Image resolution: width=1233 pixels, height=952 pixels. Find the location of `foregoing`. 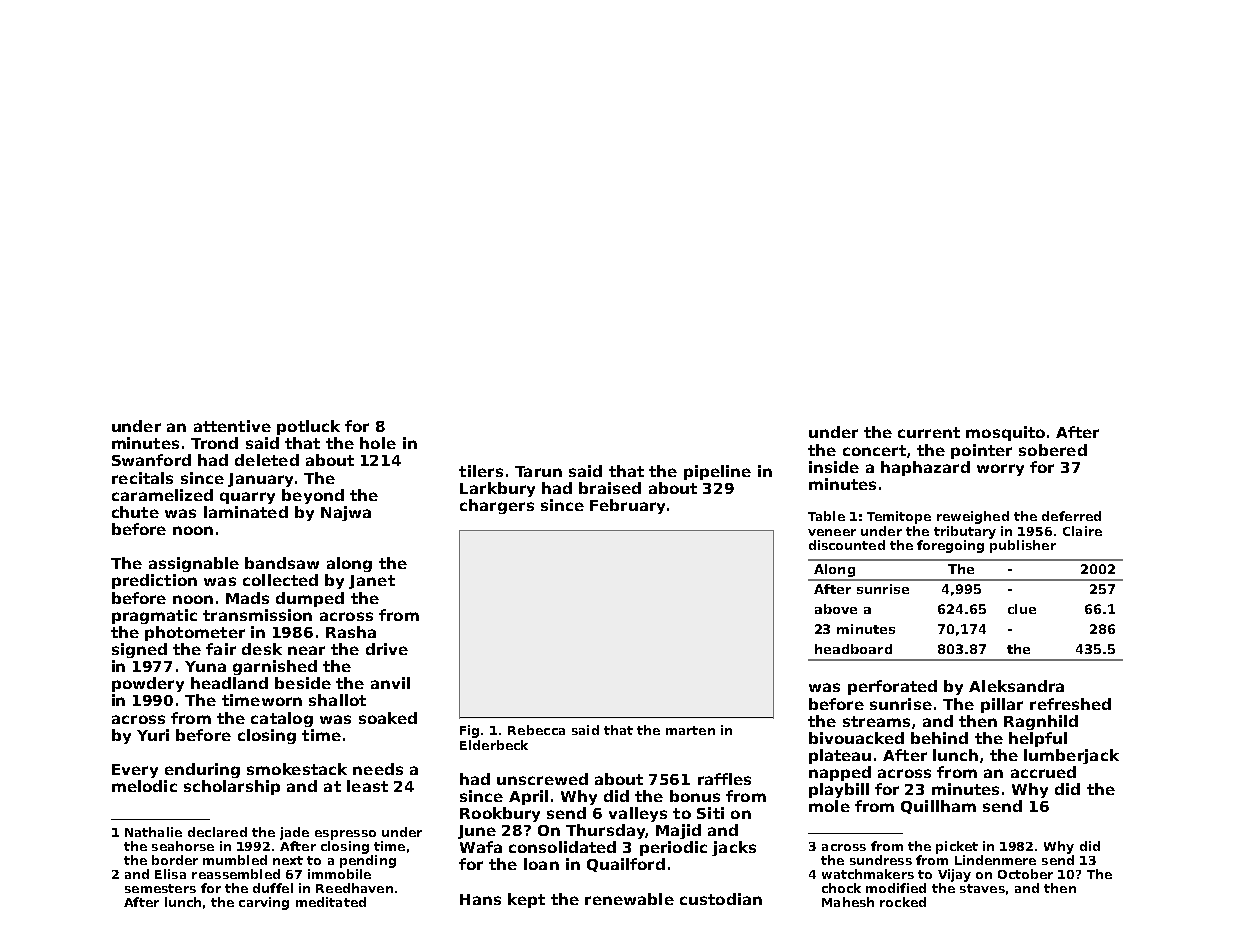

foregoing is located at coordinates (950, 546).
